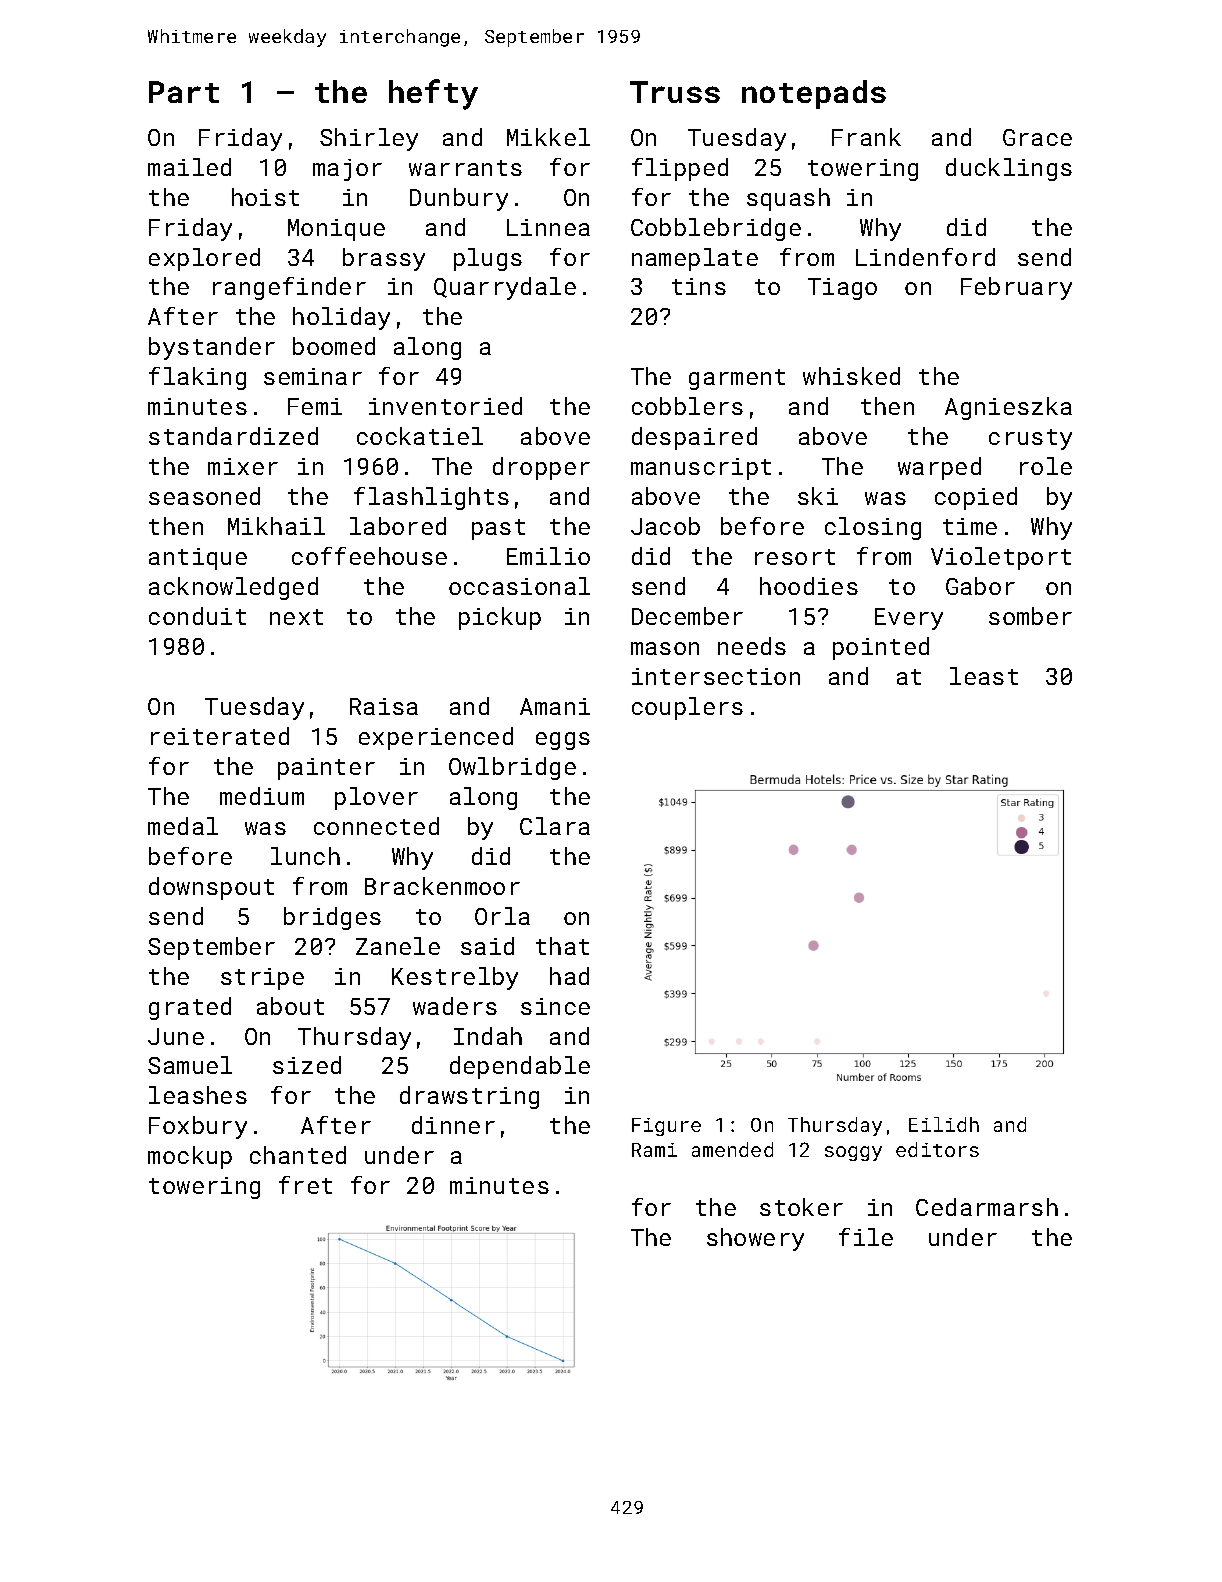 This screenshot has width=1222, height=1582. Describe the element at coordinates (520, 1067) in the screenshot. I see `dependable` at that location.
